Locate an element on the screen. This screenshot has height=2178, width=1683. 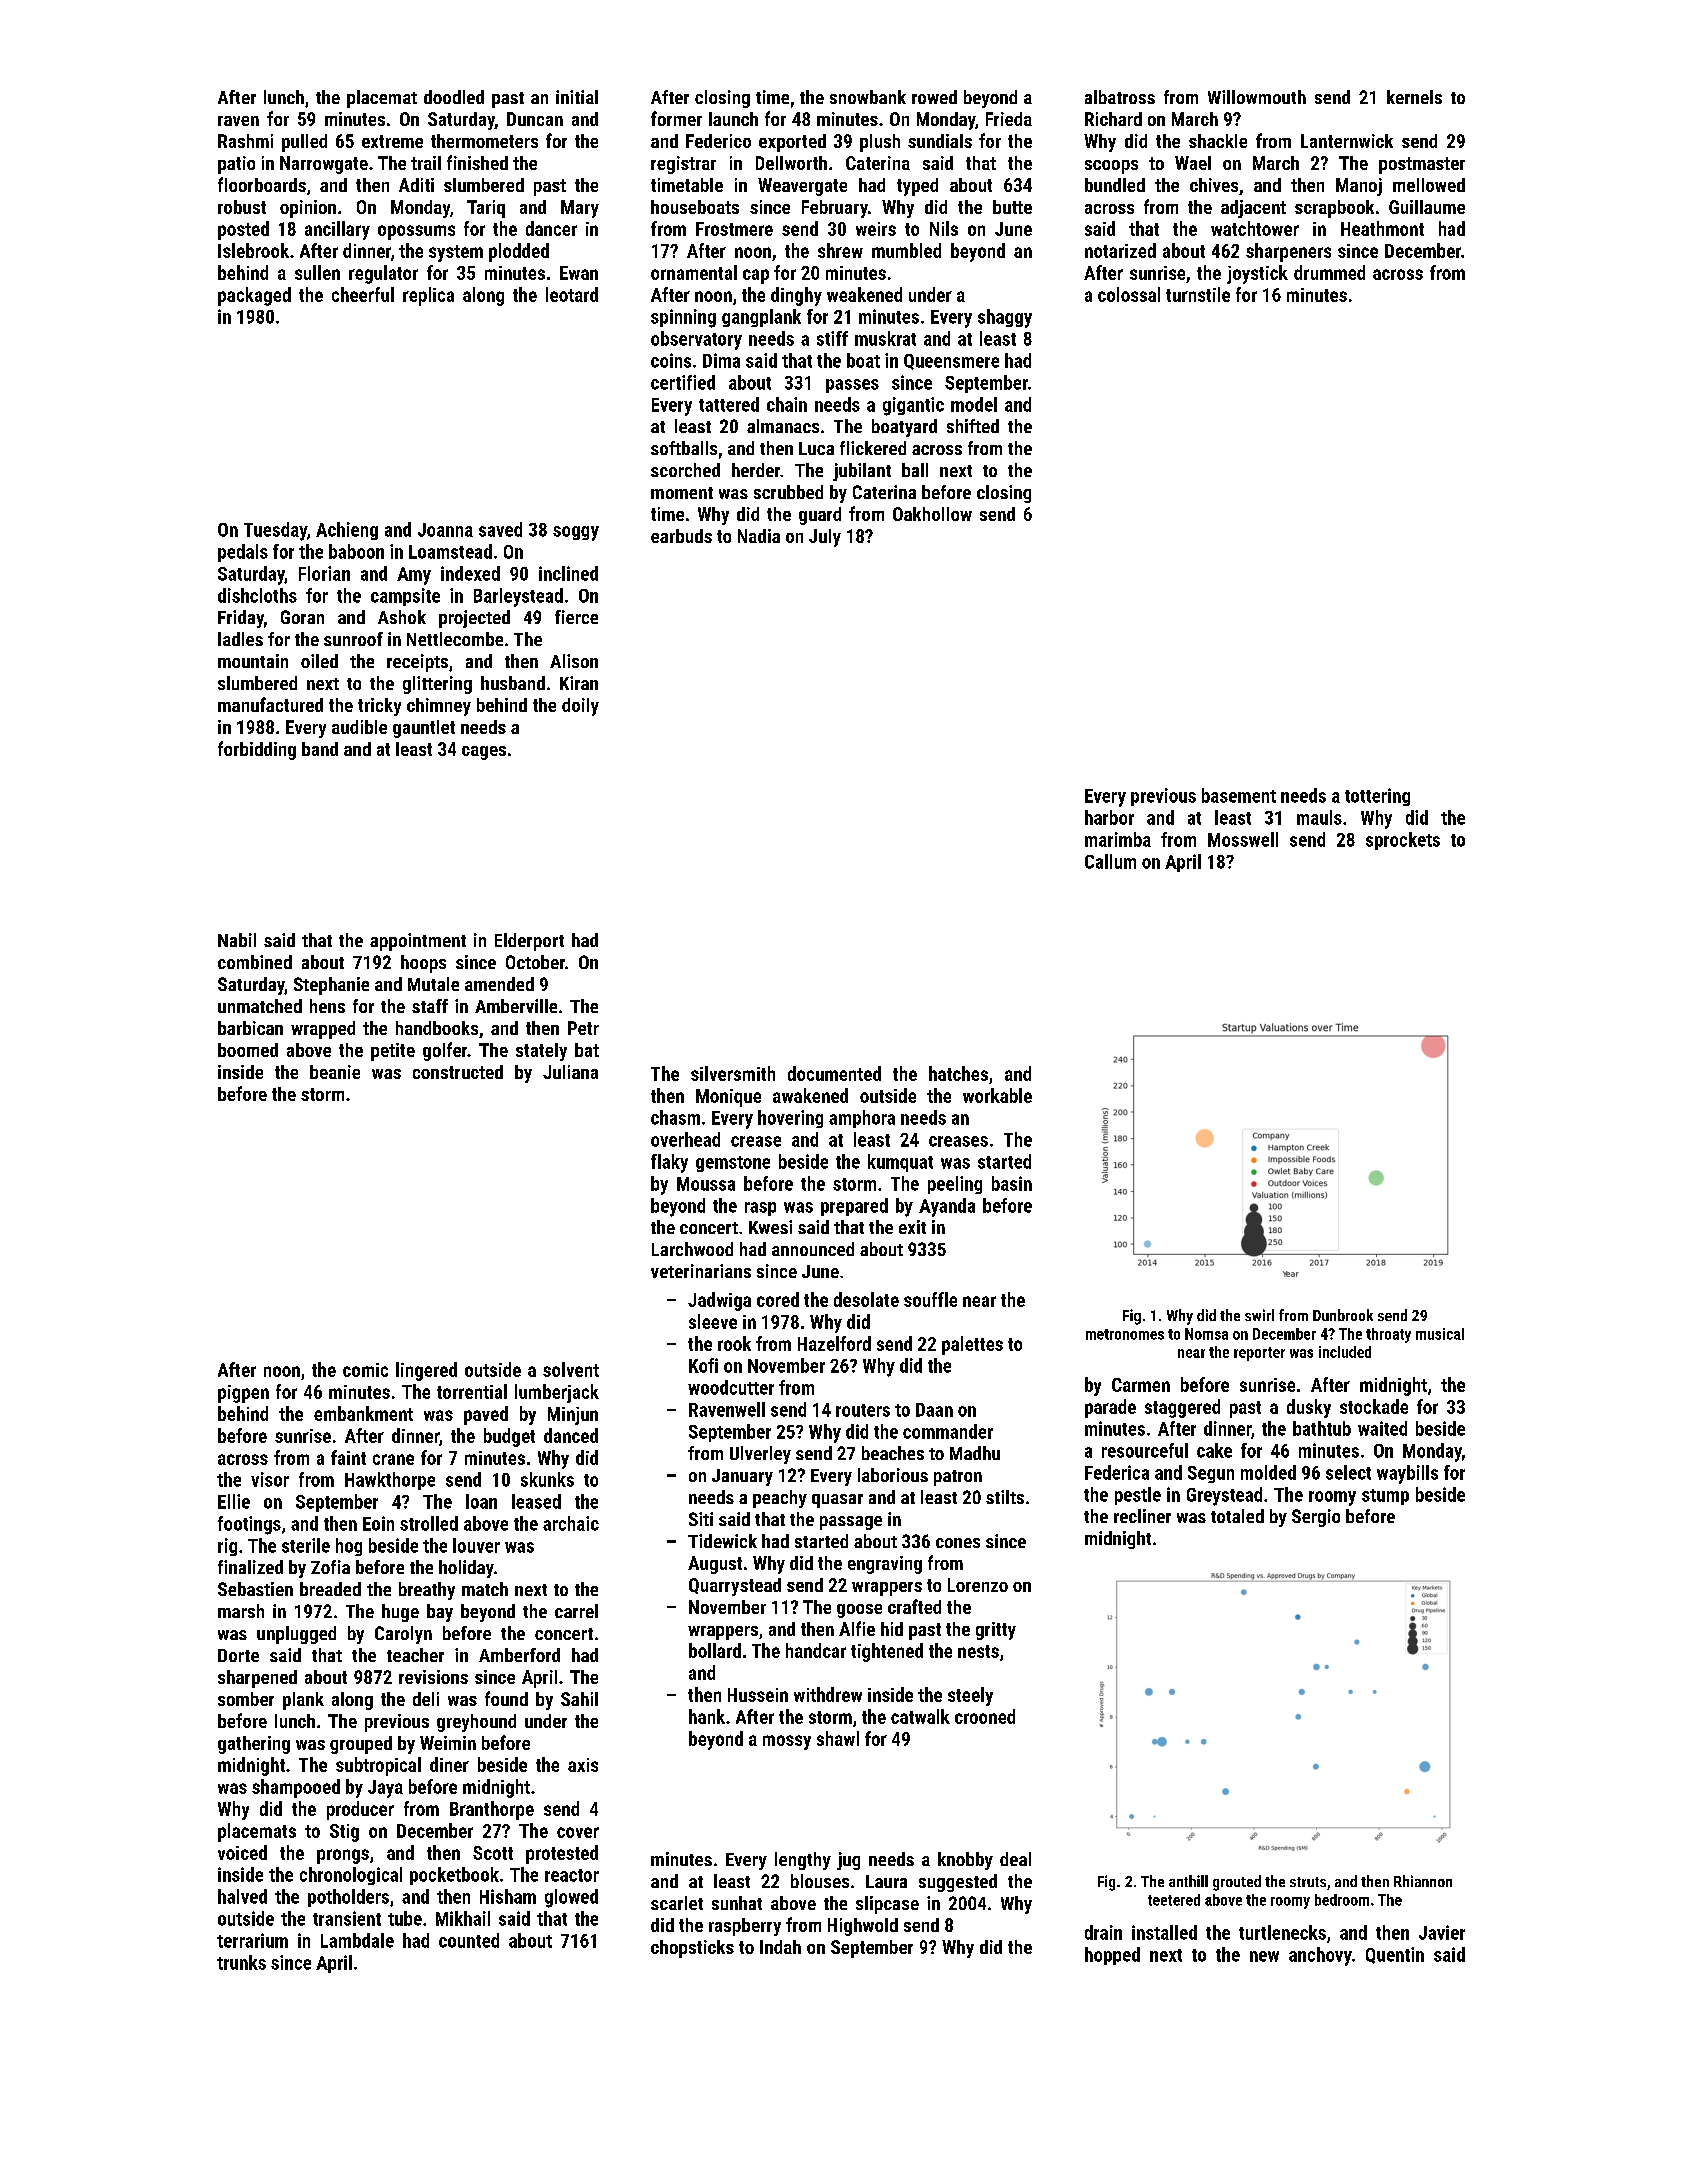
carrel is located at coordinates (576, 1611).
